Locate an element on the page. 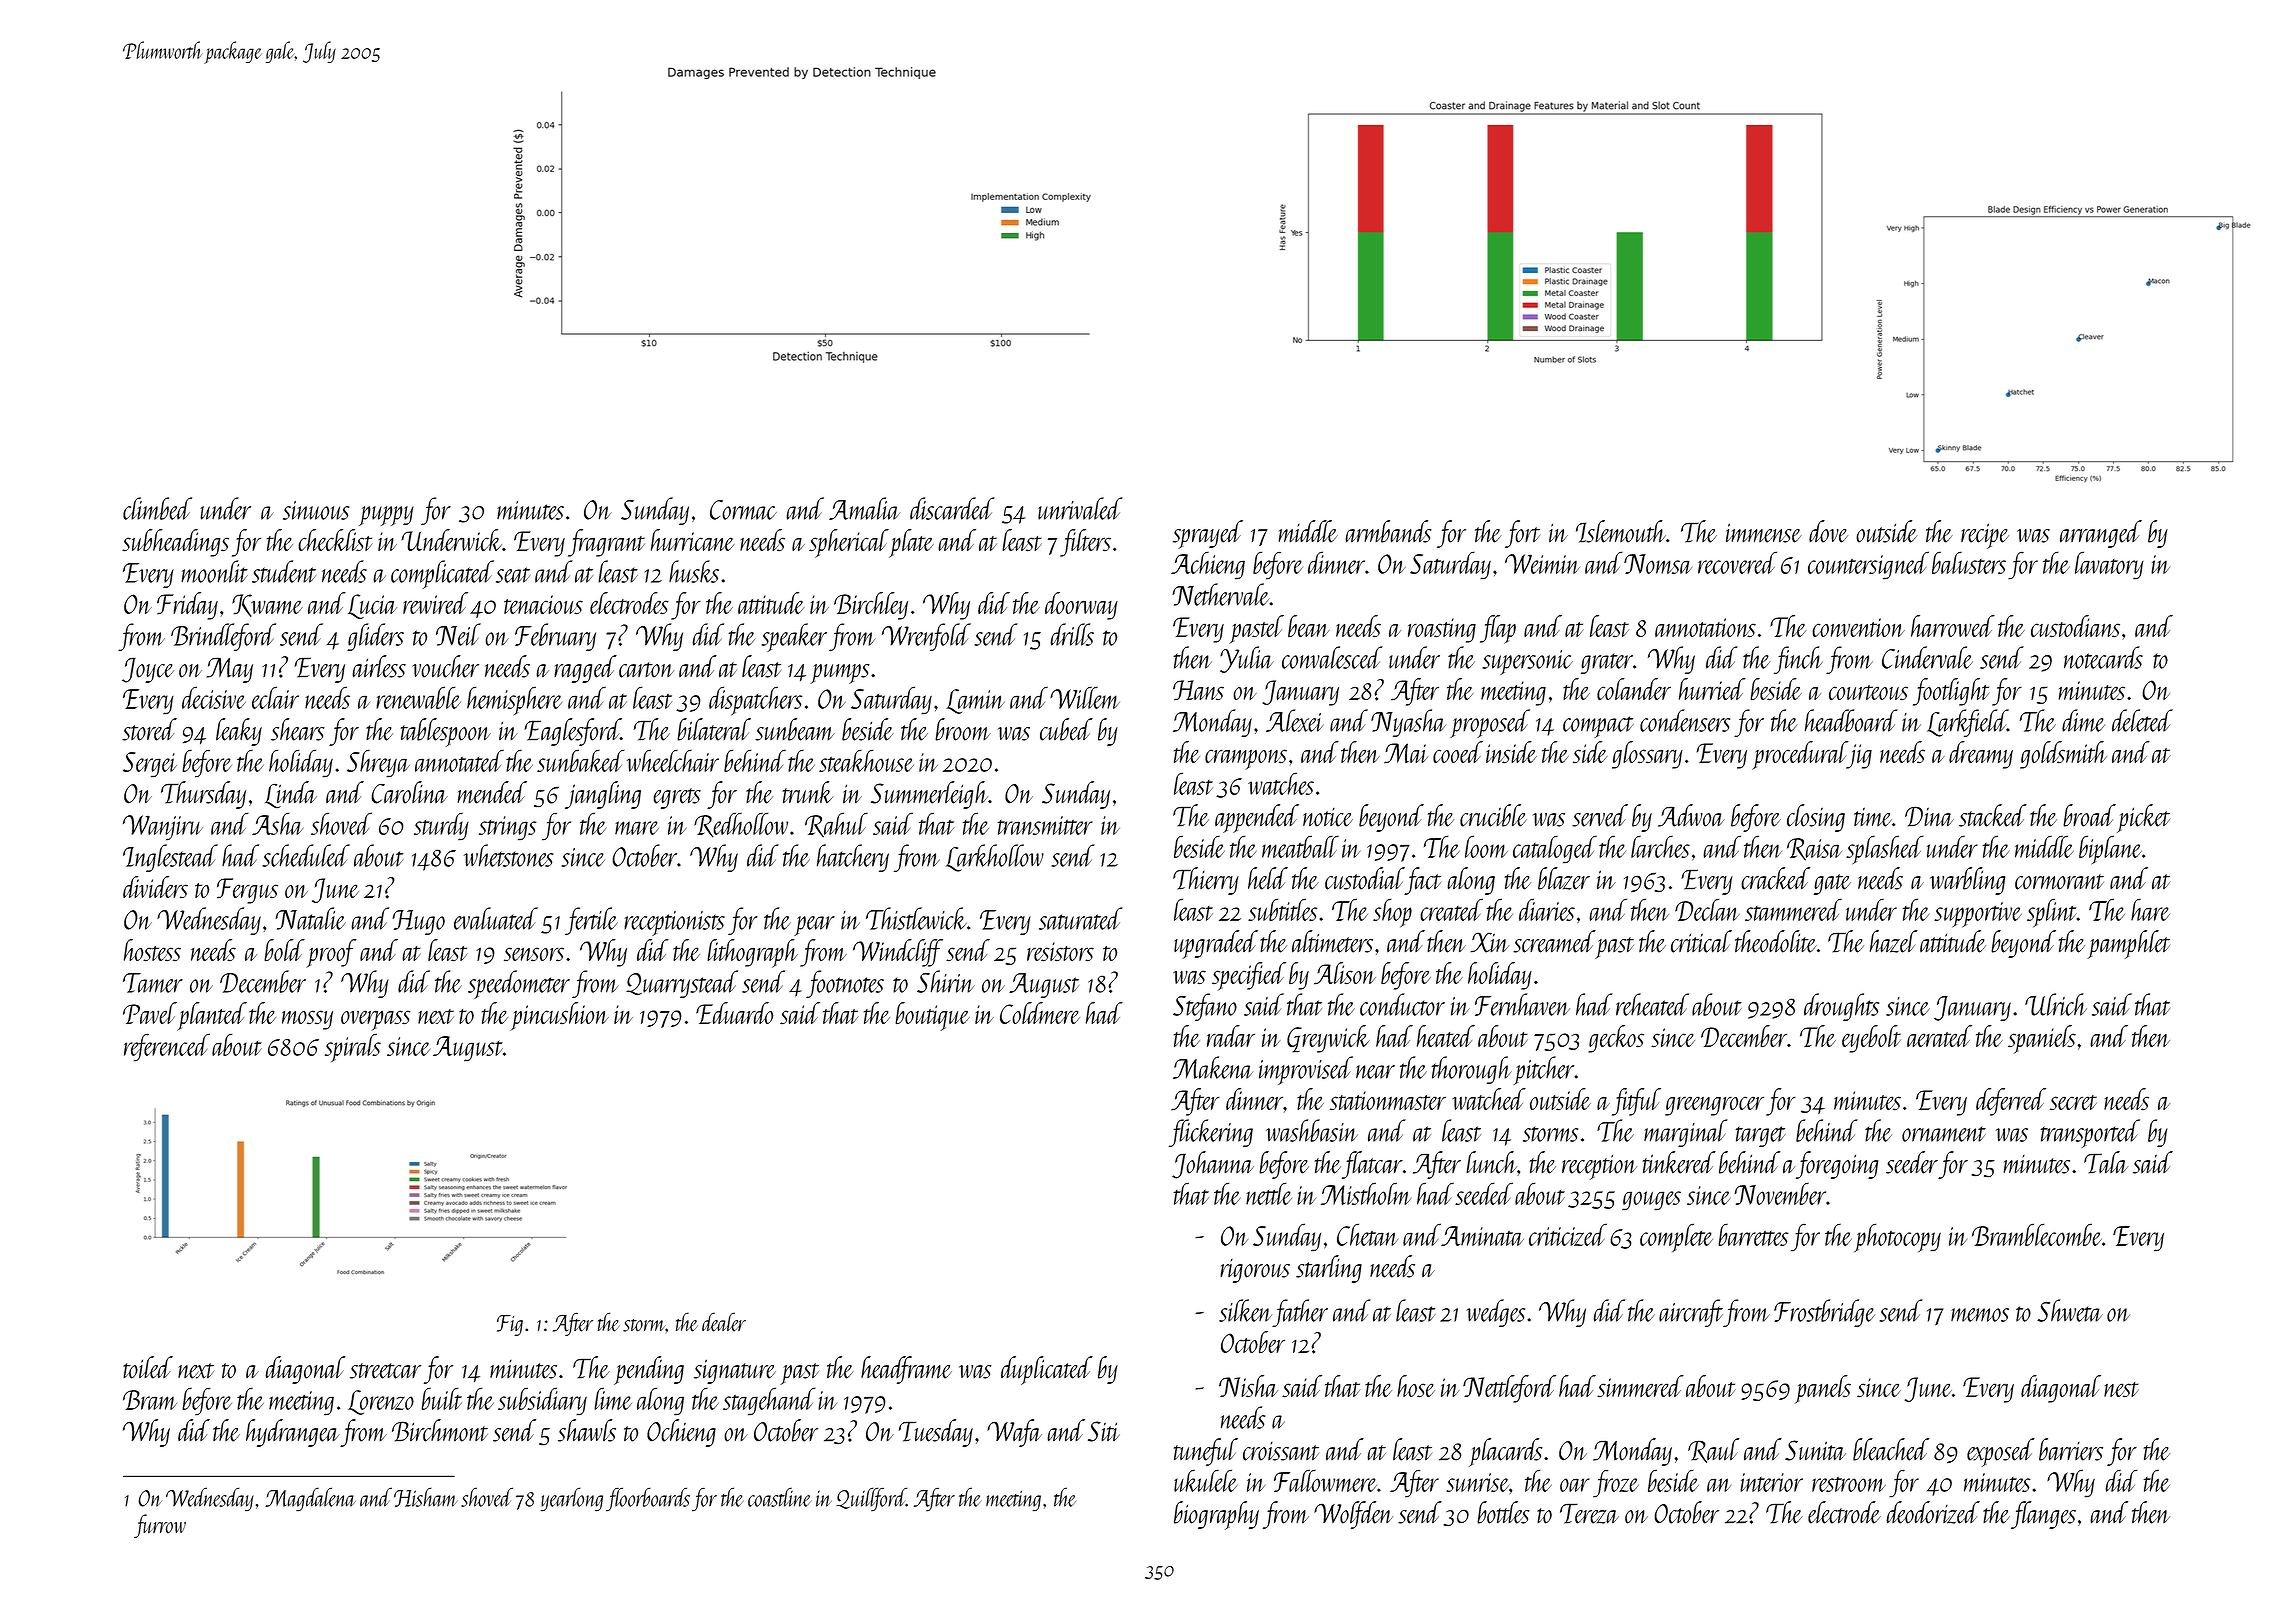 Image resolution: width=2292 pixels, height=1620 pixels. crampons is located at coordinates (1246, 759).
